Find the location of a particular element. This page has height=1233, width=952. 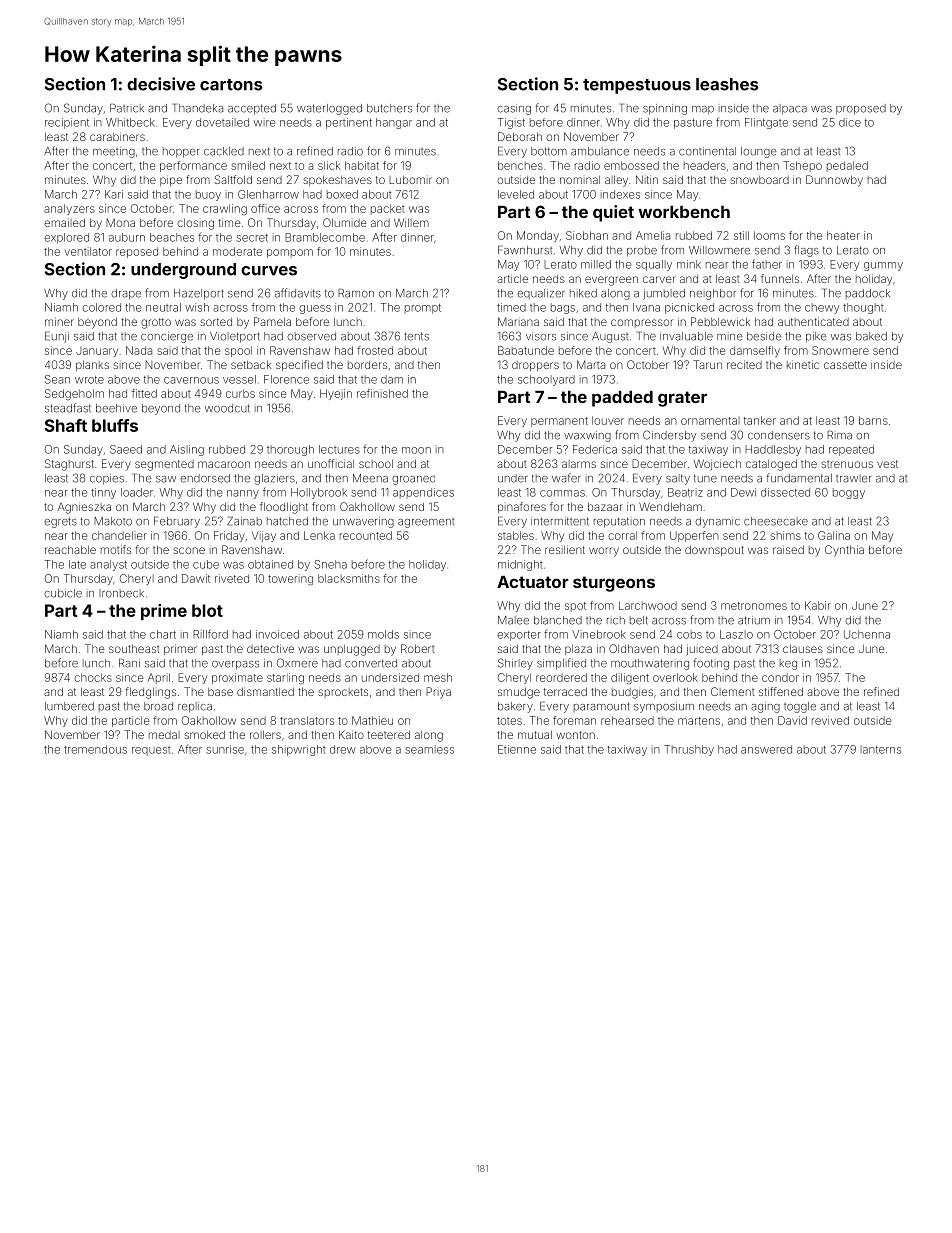

leashes is located at coordinates (727, 84).
